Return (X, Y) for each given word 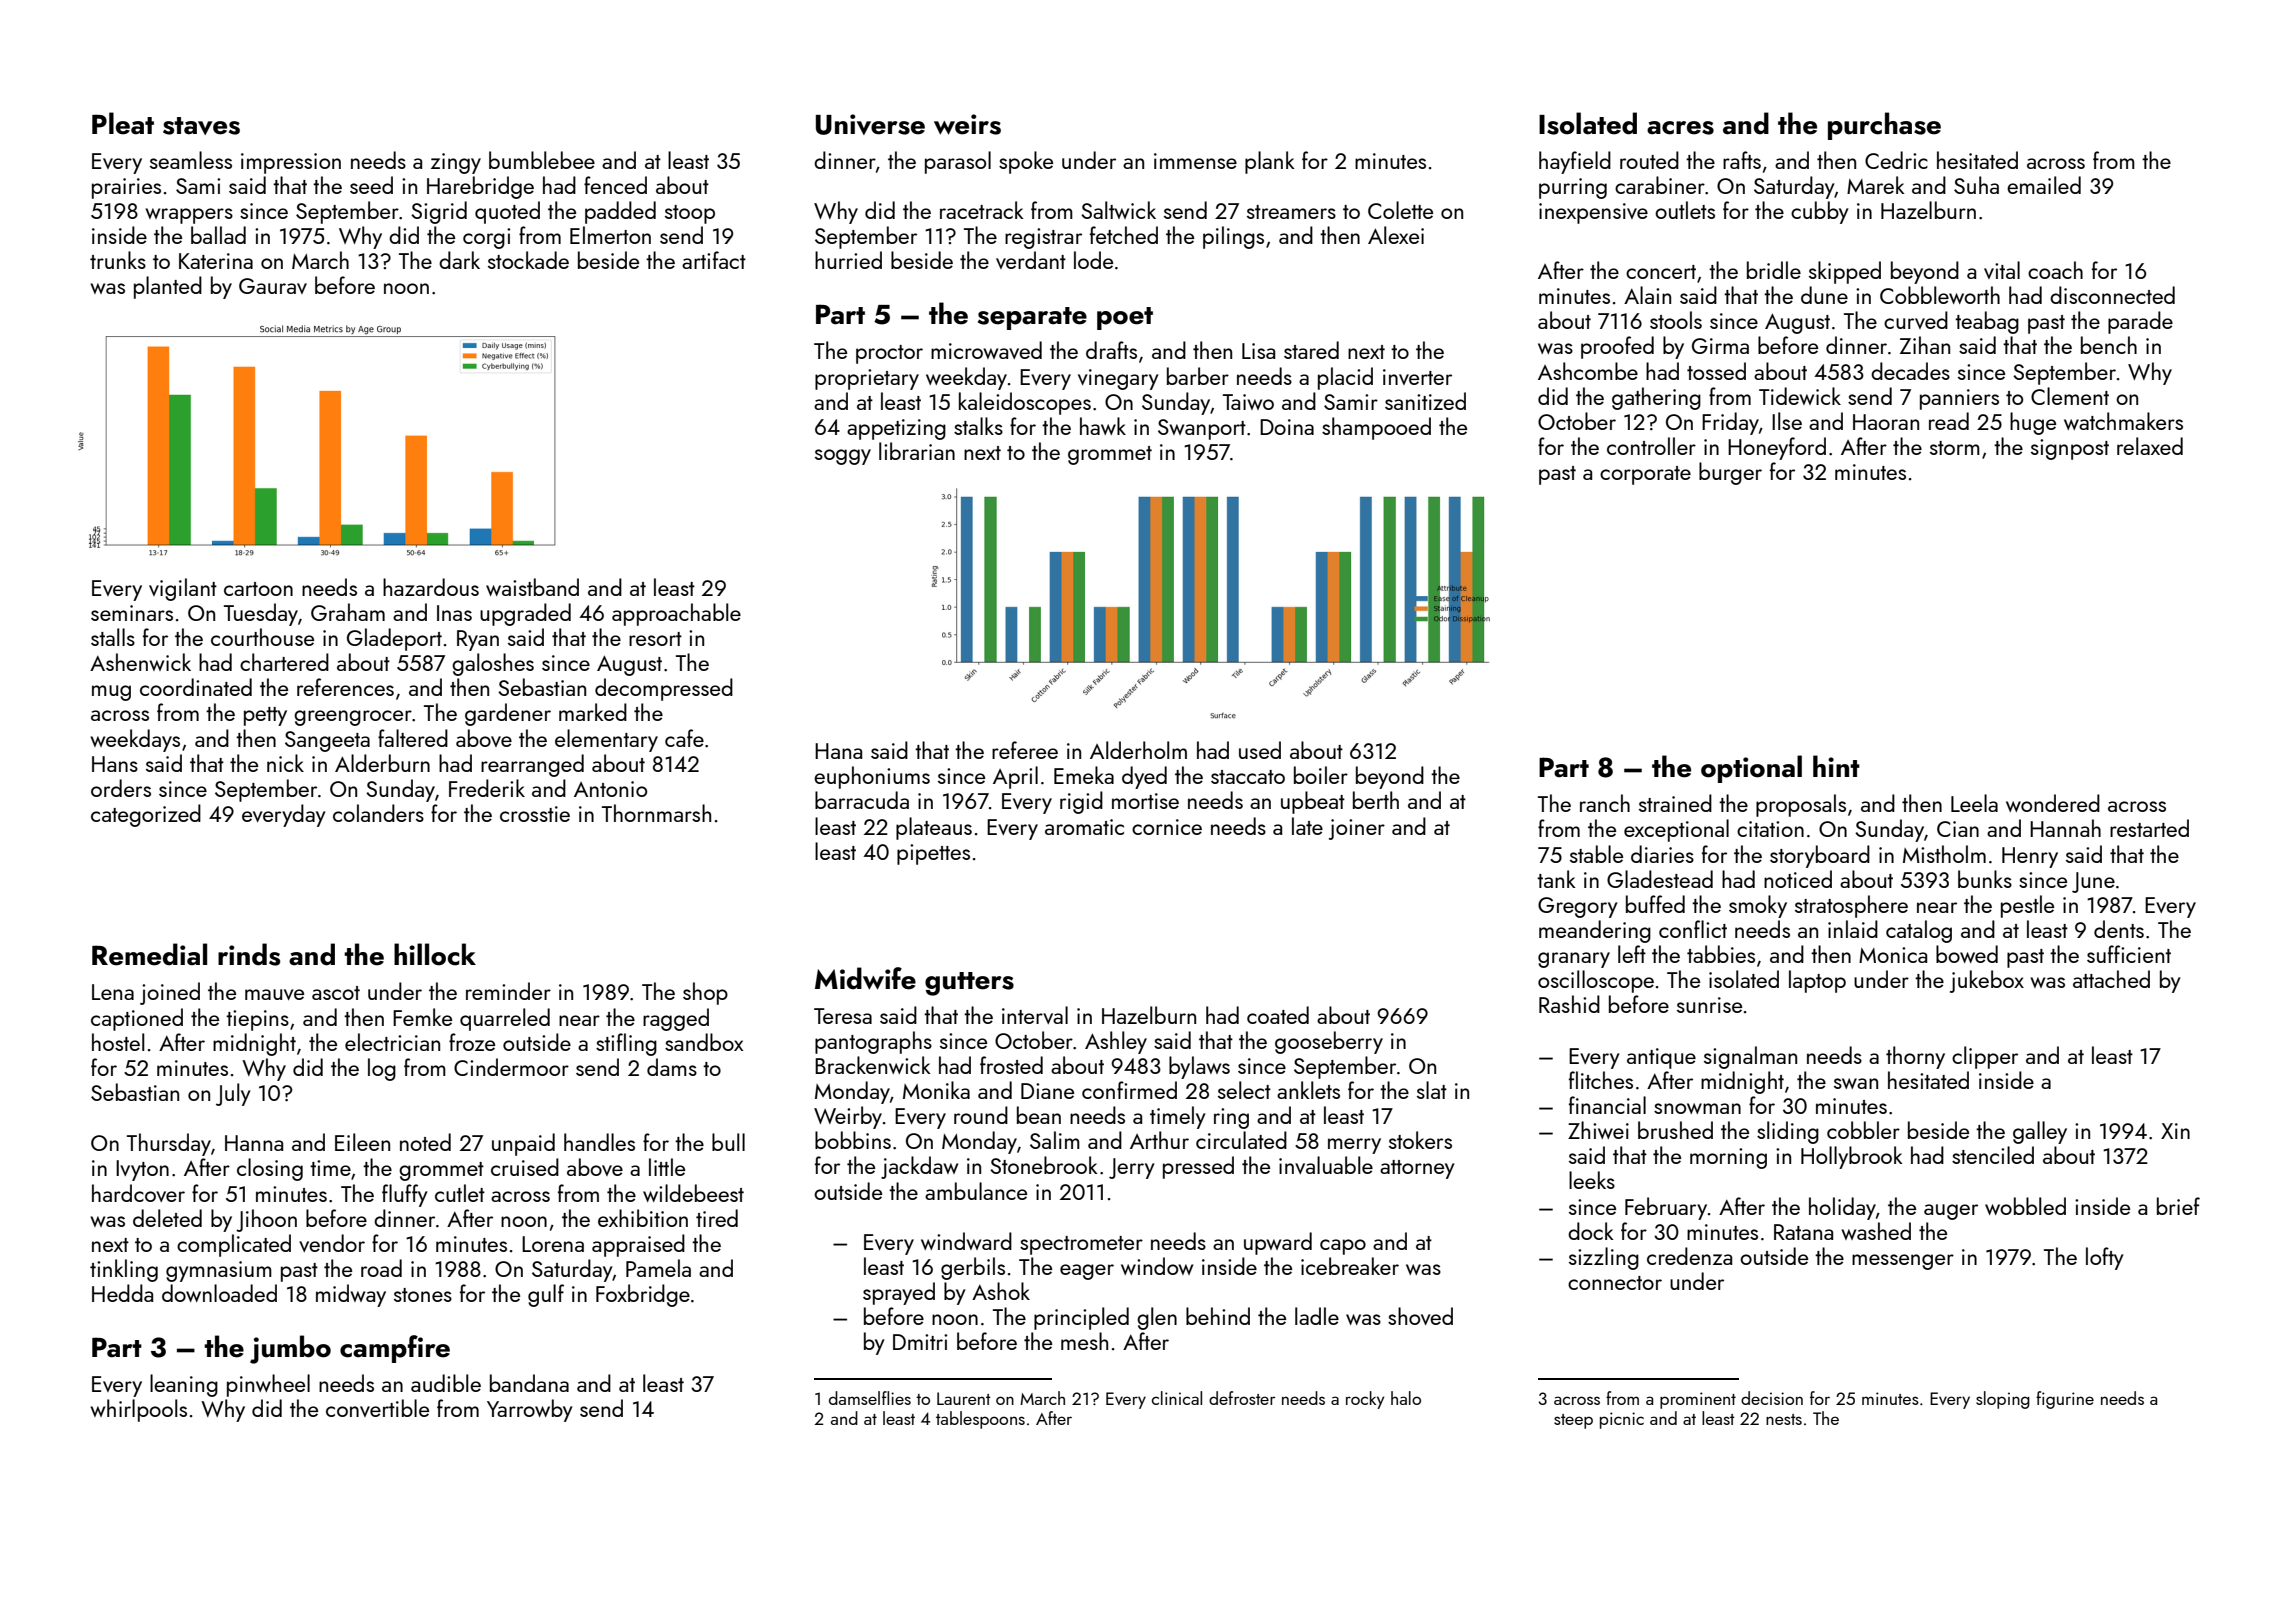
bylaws (1199, 1067)
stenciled (1993, 1155)
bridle (1774, 270)
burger (1730, 473)
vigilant (183, 589)
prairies (126, 188)
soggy (843, 457)
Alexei (1396, 235)
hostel (118, 1042)
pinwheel (268, 1385)
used (1260, 750)
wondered (2053, 803)
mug (111, 693)
